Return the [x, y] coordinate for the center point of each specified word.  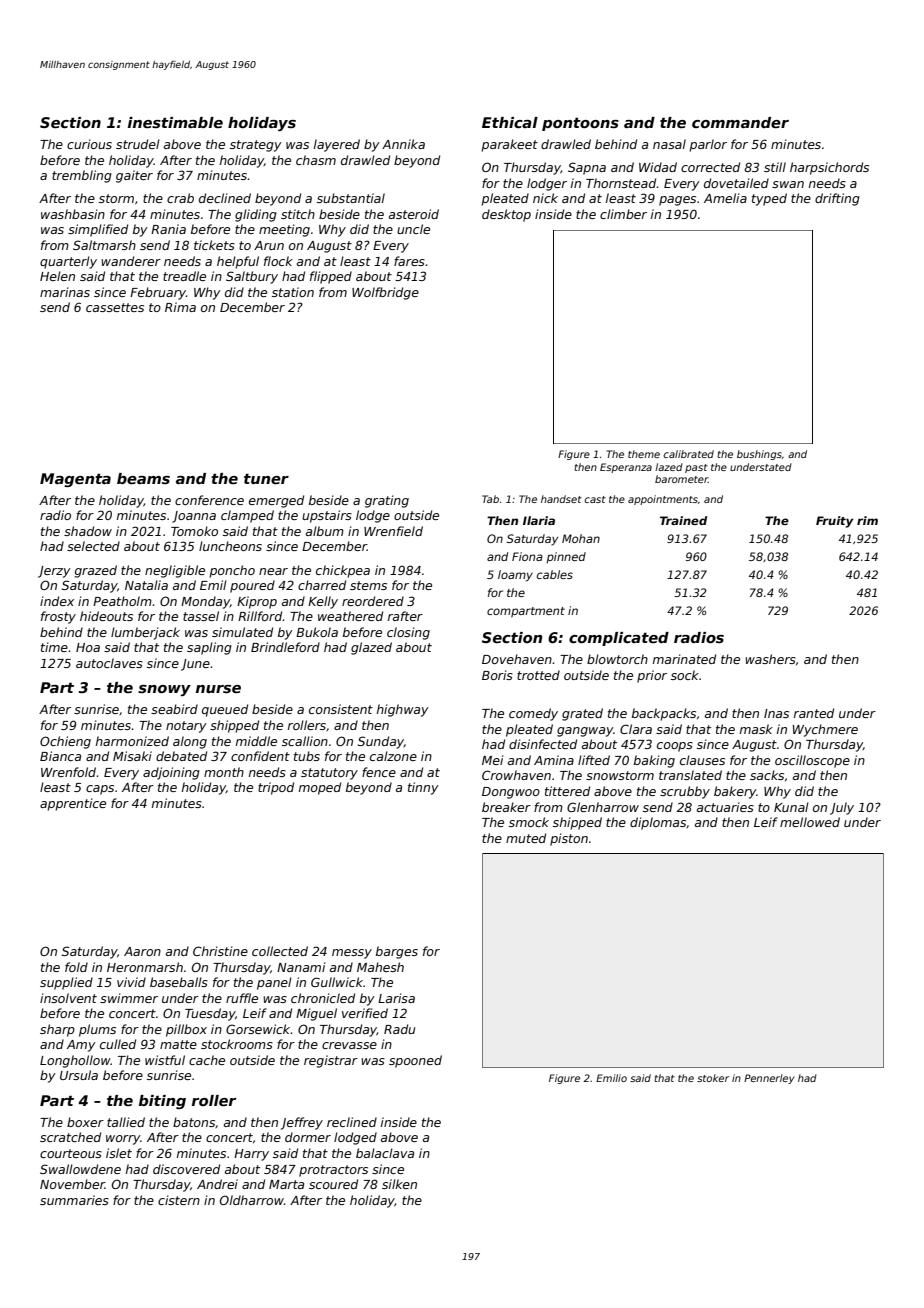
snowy [164, 690]
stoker [713, 1078]
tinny [423, 788]
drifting [837, 199]
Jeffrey [302, 1123]
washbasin [73, 214]
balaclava [385, 1153]
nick [545, 198]
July [842, 808]
